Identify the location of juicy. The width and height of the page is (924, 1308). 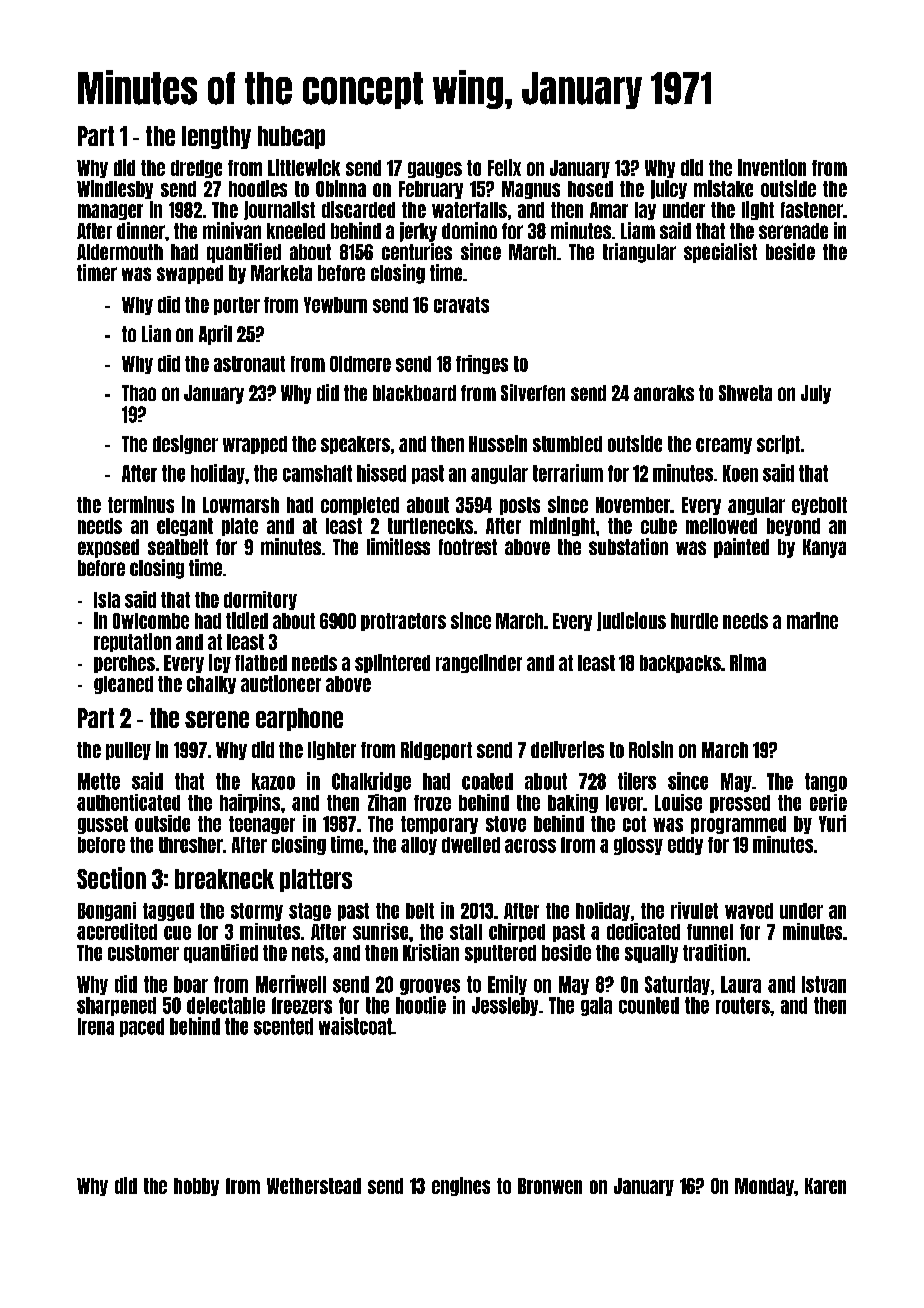
(669, 189).
